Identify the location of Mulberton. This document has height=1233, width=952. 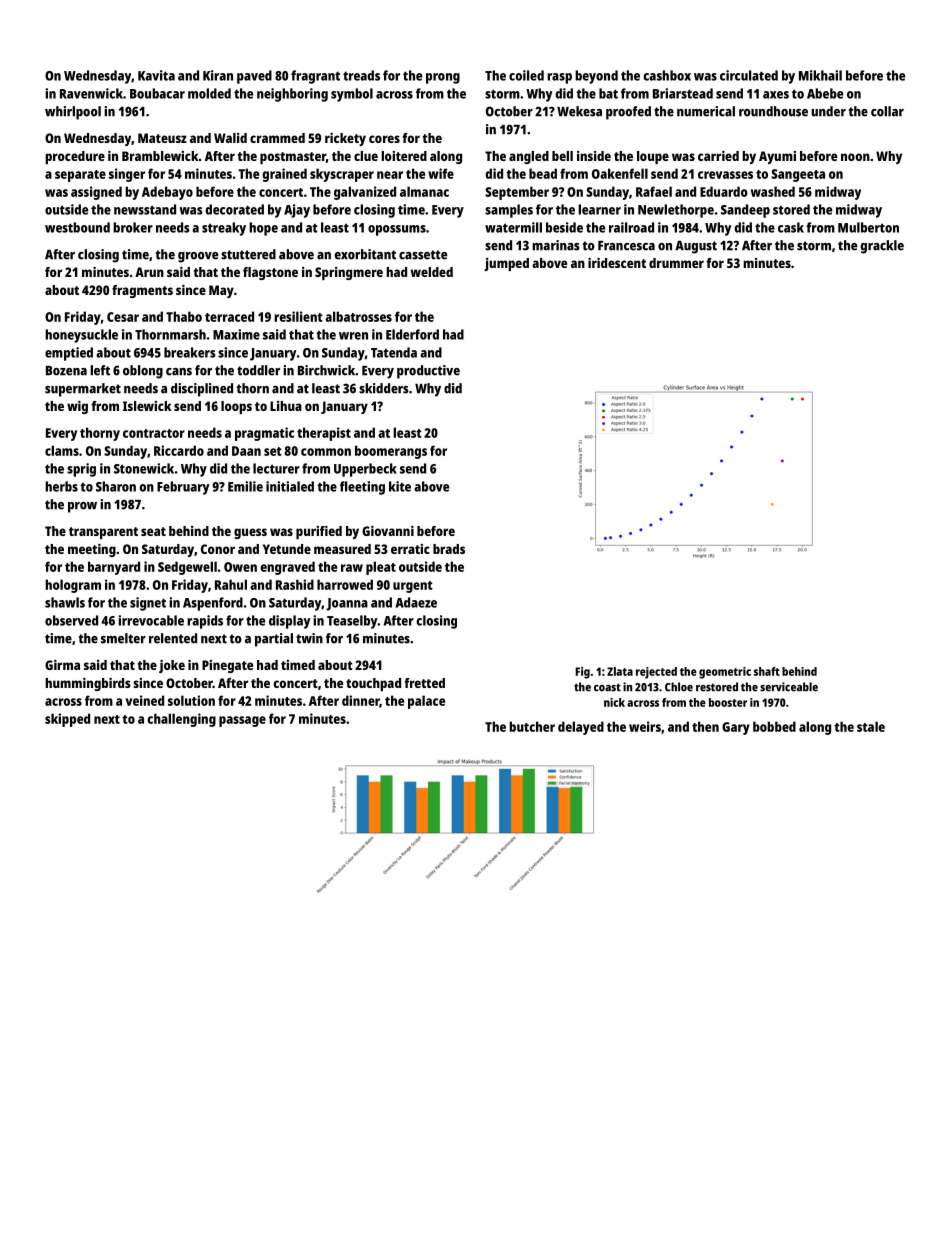
(868, 227).
